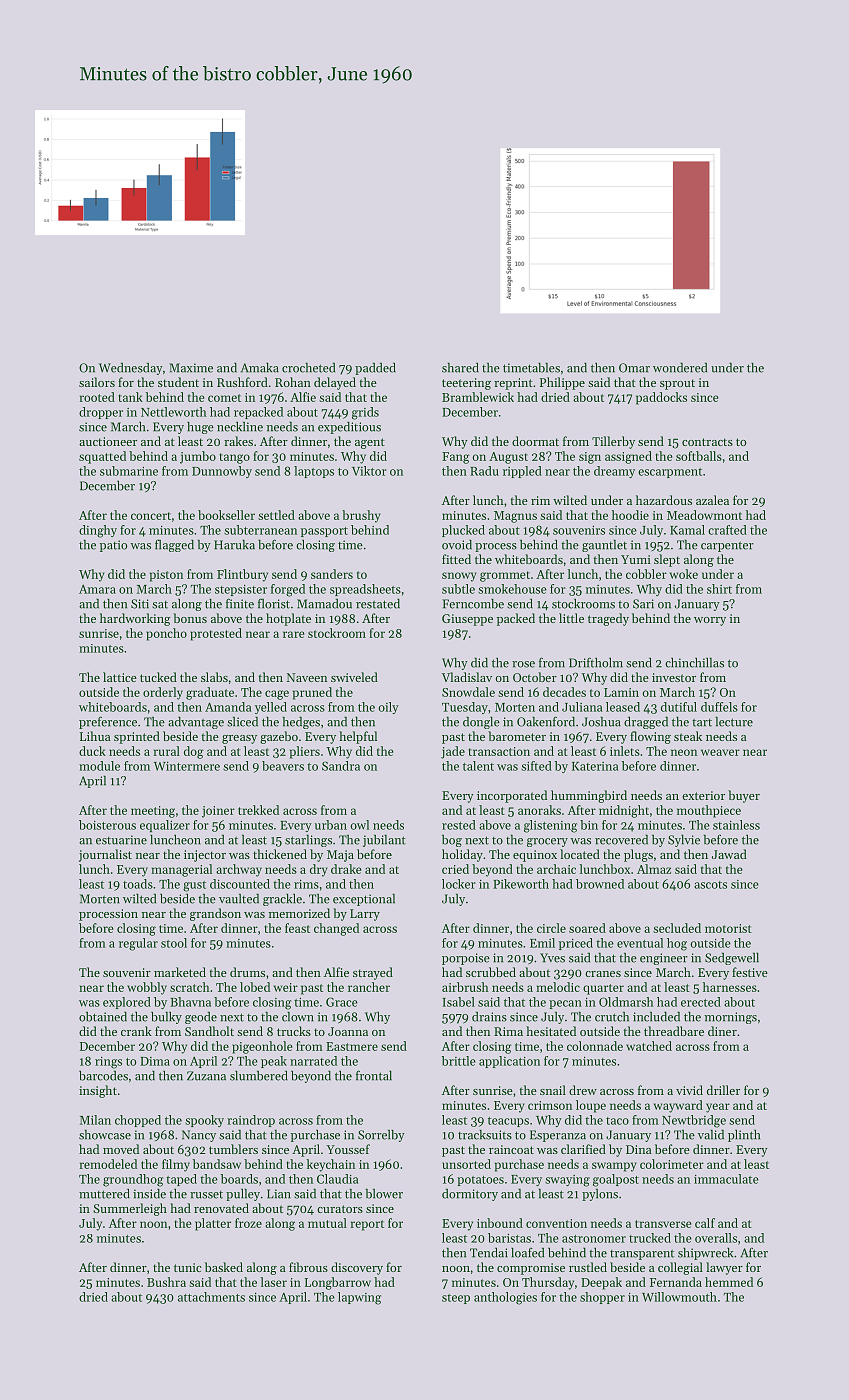  I want to click on Nettleworth, so click(174, 412).
